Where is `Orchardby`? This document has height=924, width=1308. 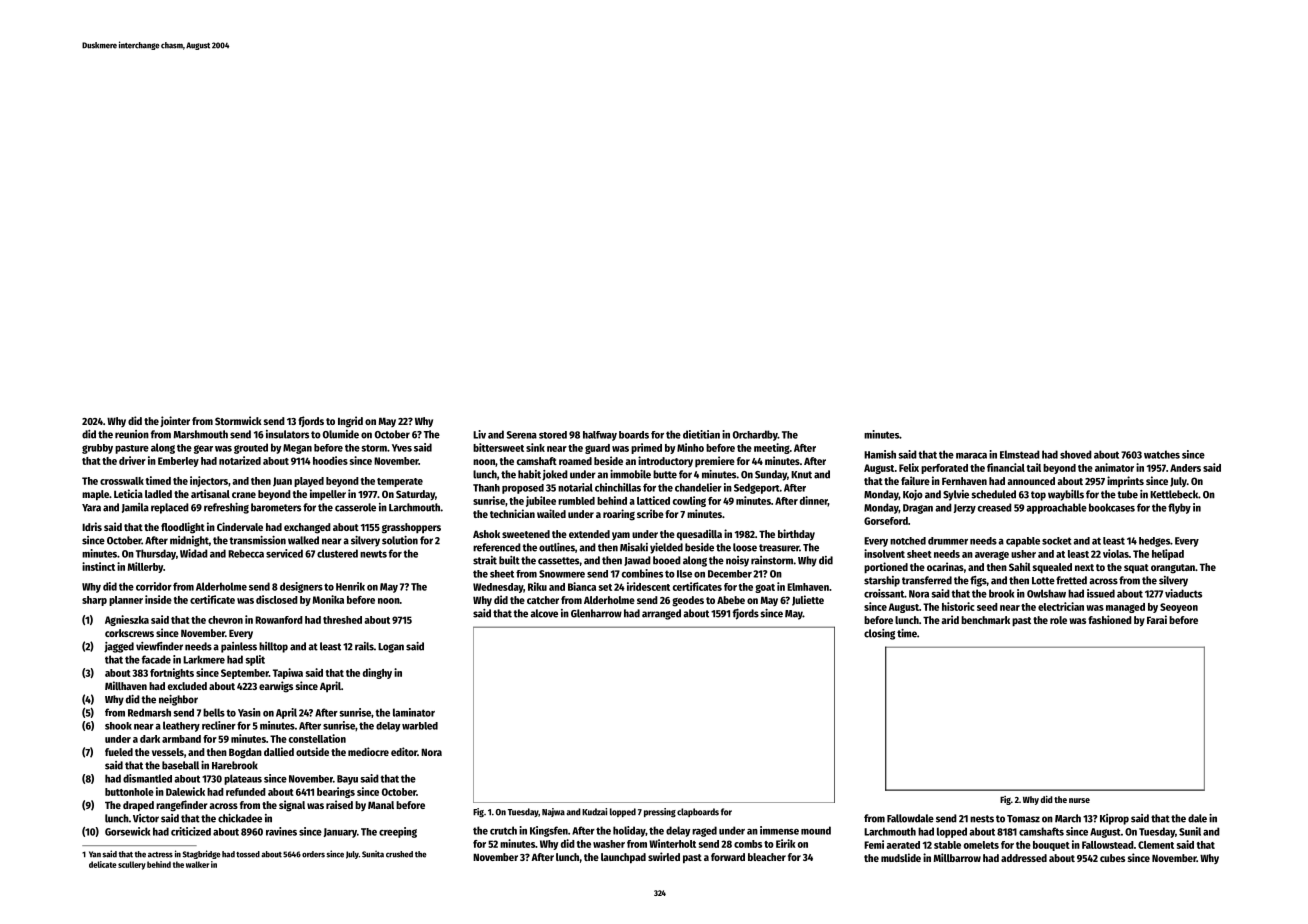 Orchardby is located at coordinates (755, 435).
